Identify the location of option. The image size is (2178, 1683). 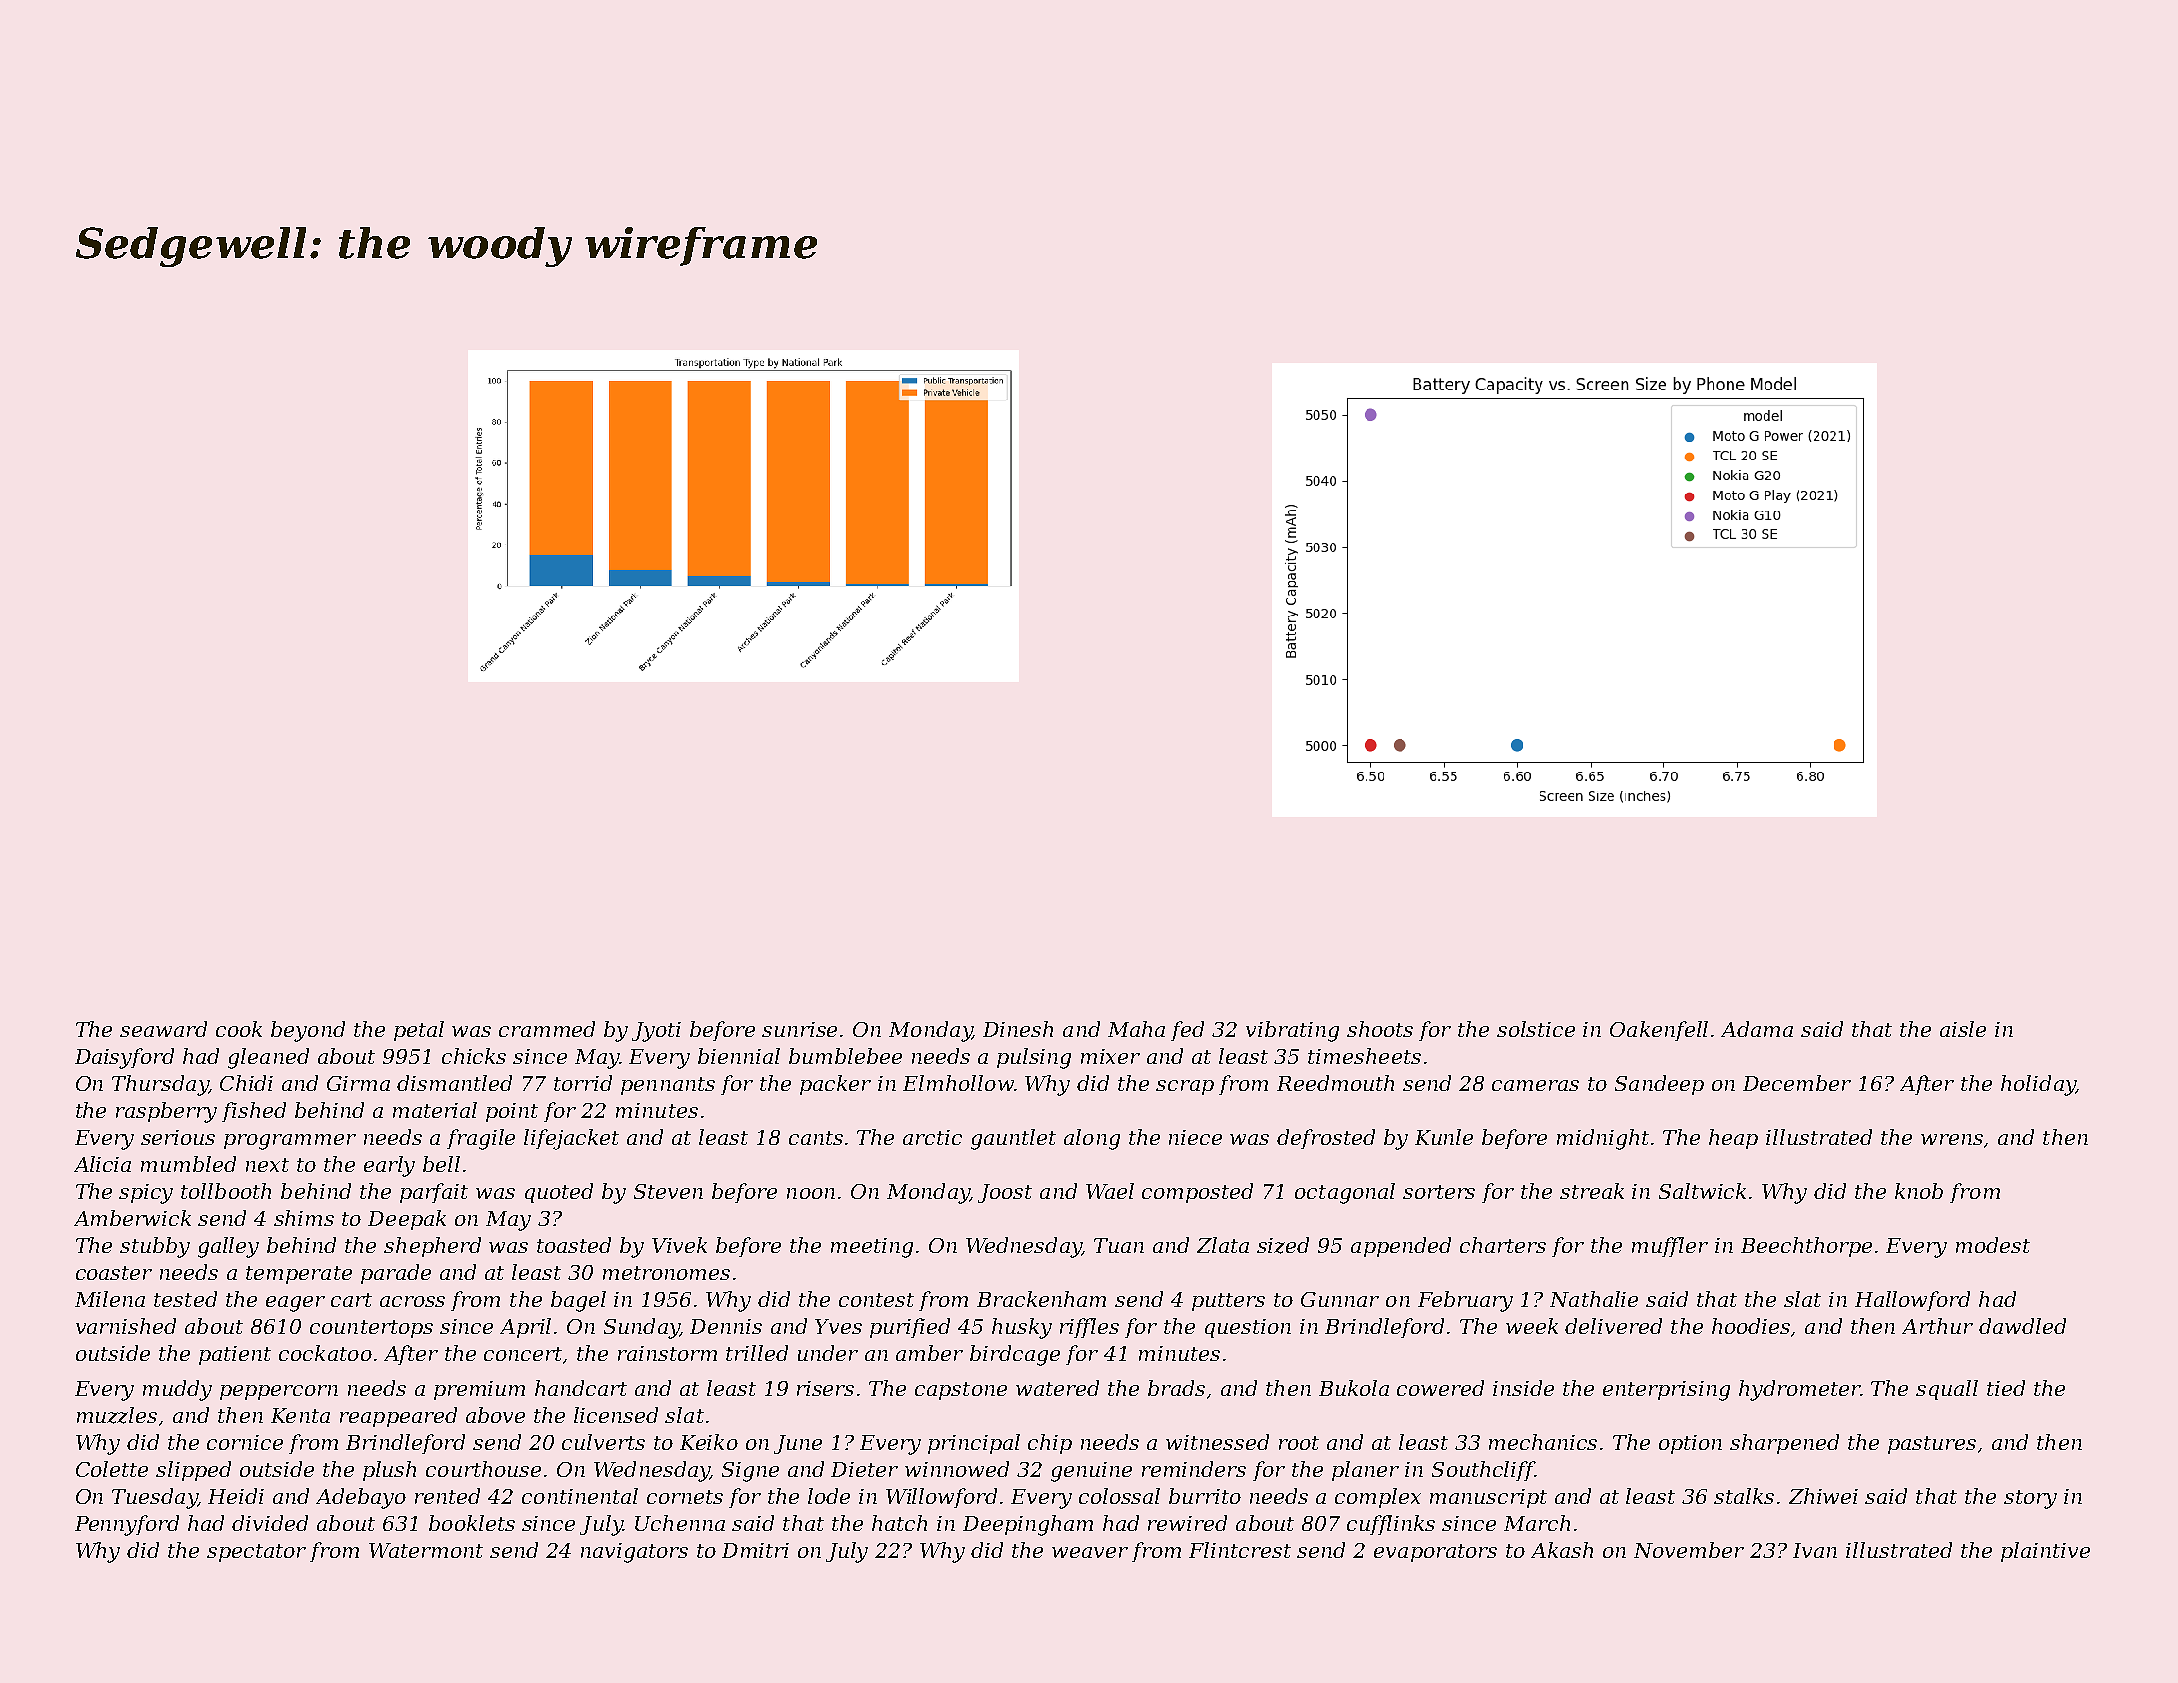
(1690, 1444).
